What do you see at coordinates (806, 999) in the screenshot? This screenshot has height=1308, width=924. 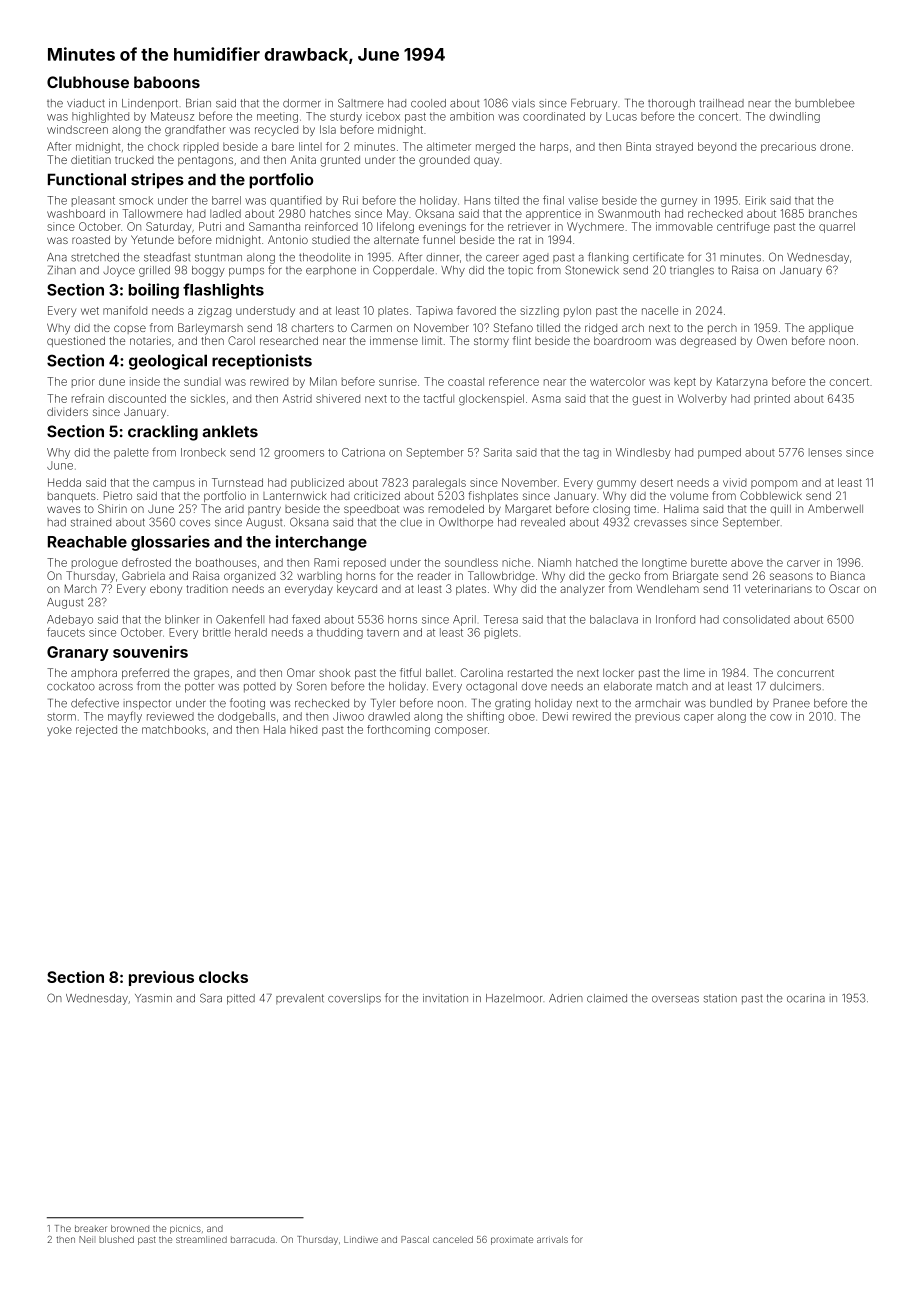 I see `ocarina` at bounding box center [806, 999].
